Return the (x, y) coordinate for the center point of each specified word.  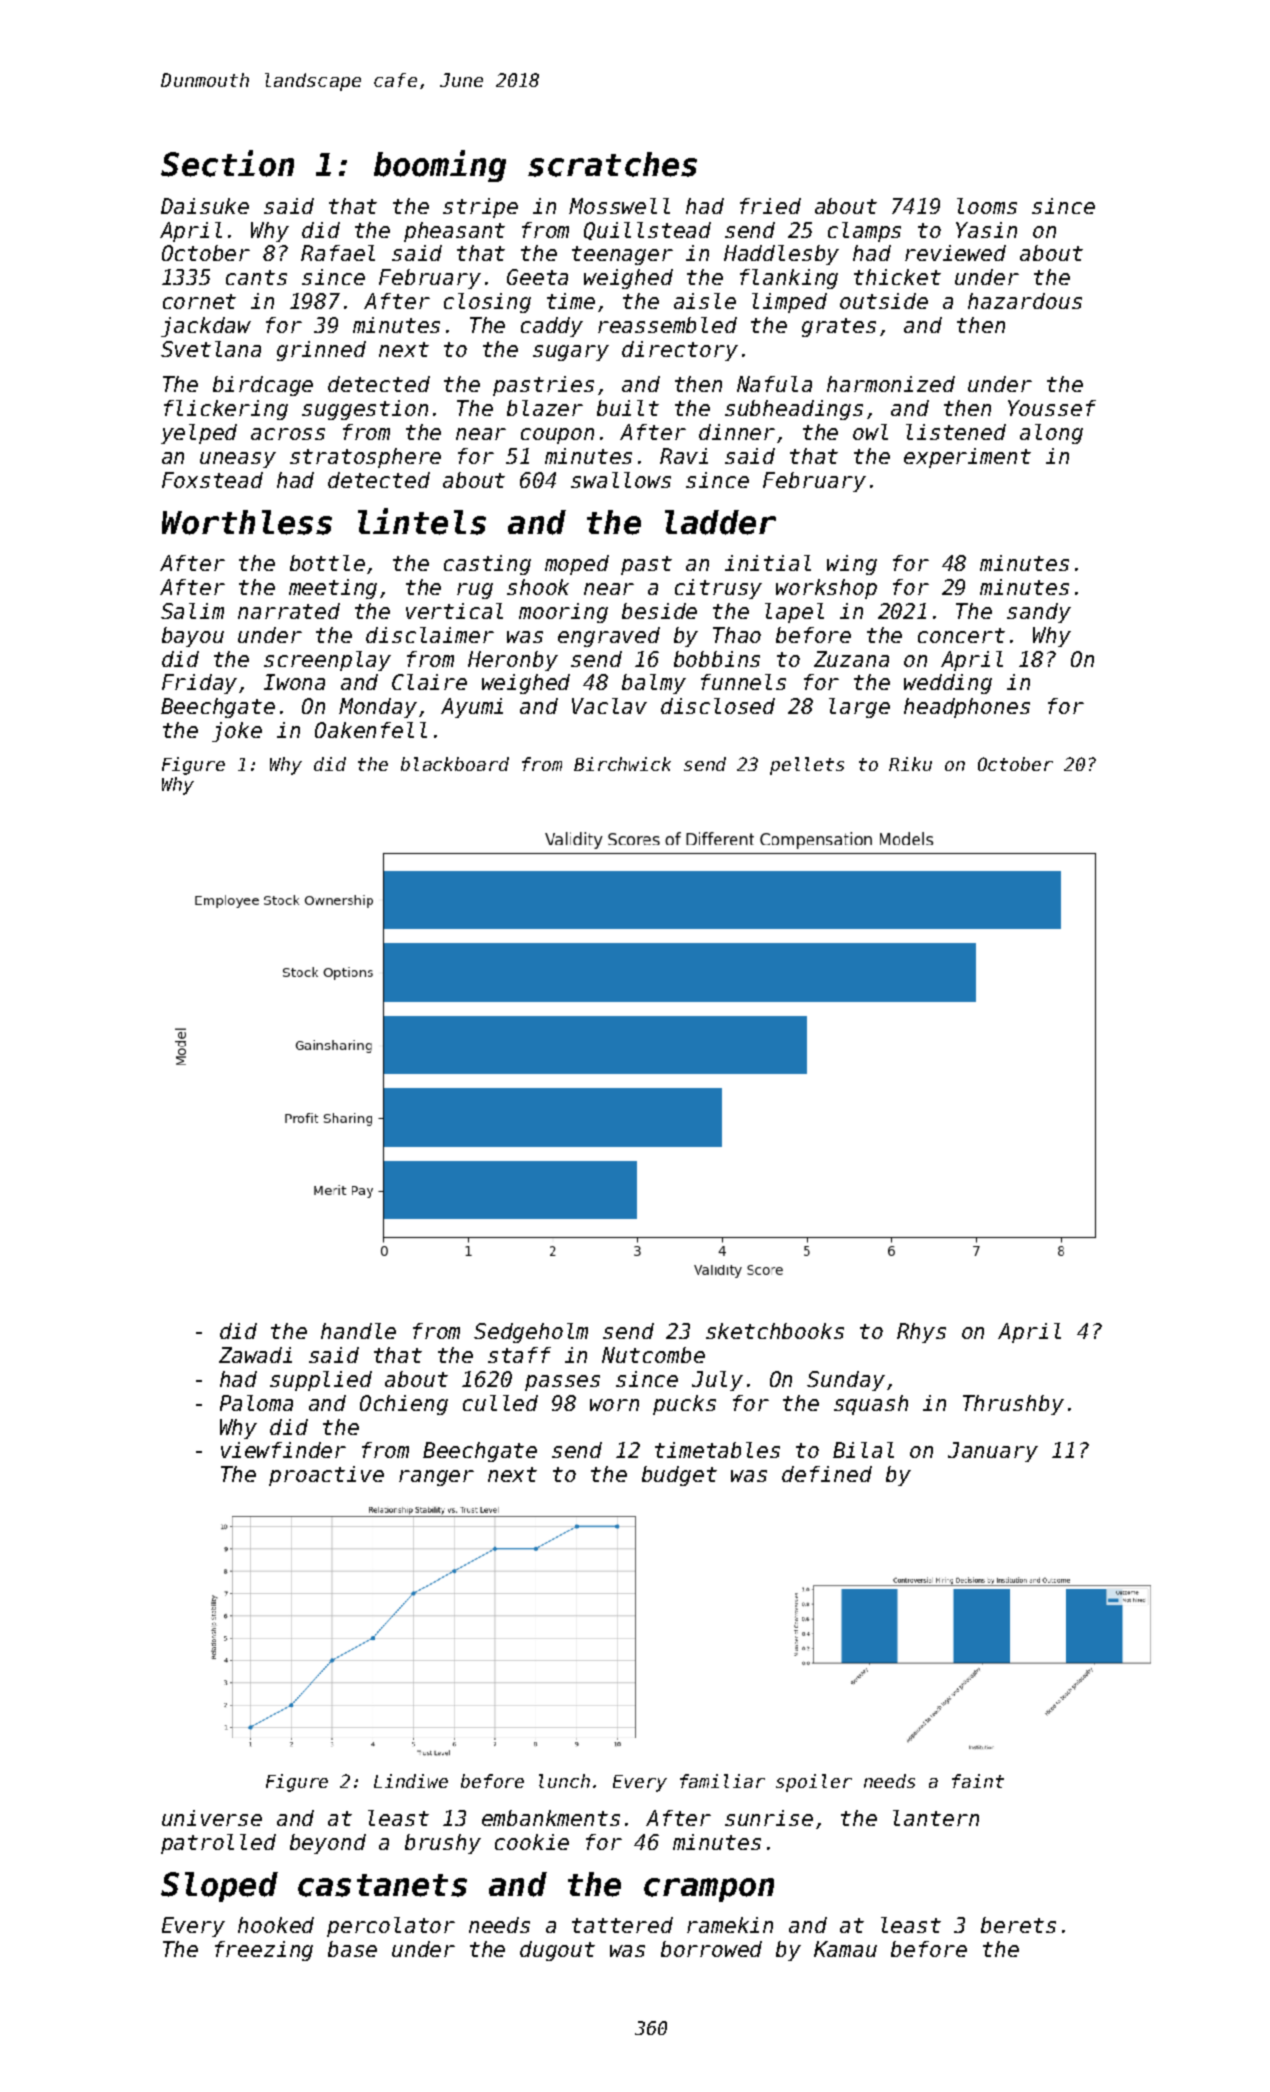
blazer (545, 408)
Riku (910, 764)
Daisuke (205, 206)
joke (237, 732)
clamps (864, 232)
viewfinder (283, 1450)
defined (827, 1474)
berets (1018, 1925)
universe (212, 1818)
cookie (532, 1842)
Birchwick (622, 764)
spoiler (814, 1783)
